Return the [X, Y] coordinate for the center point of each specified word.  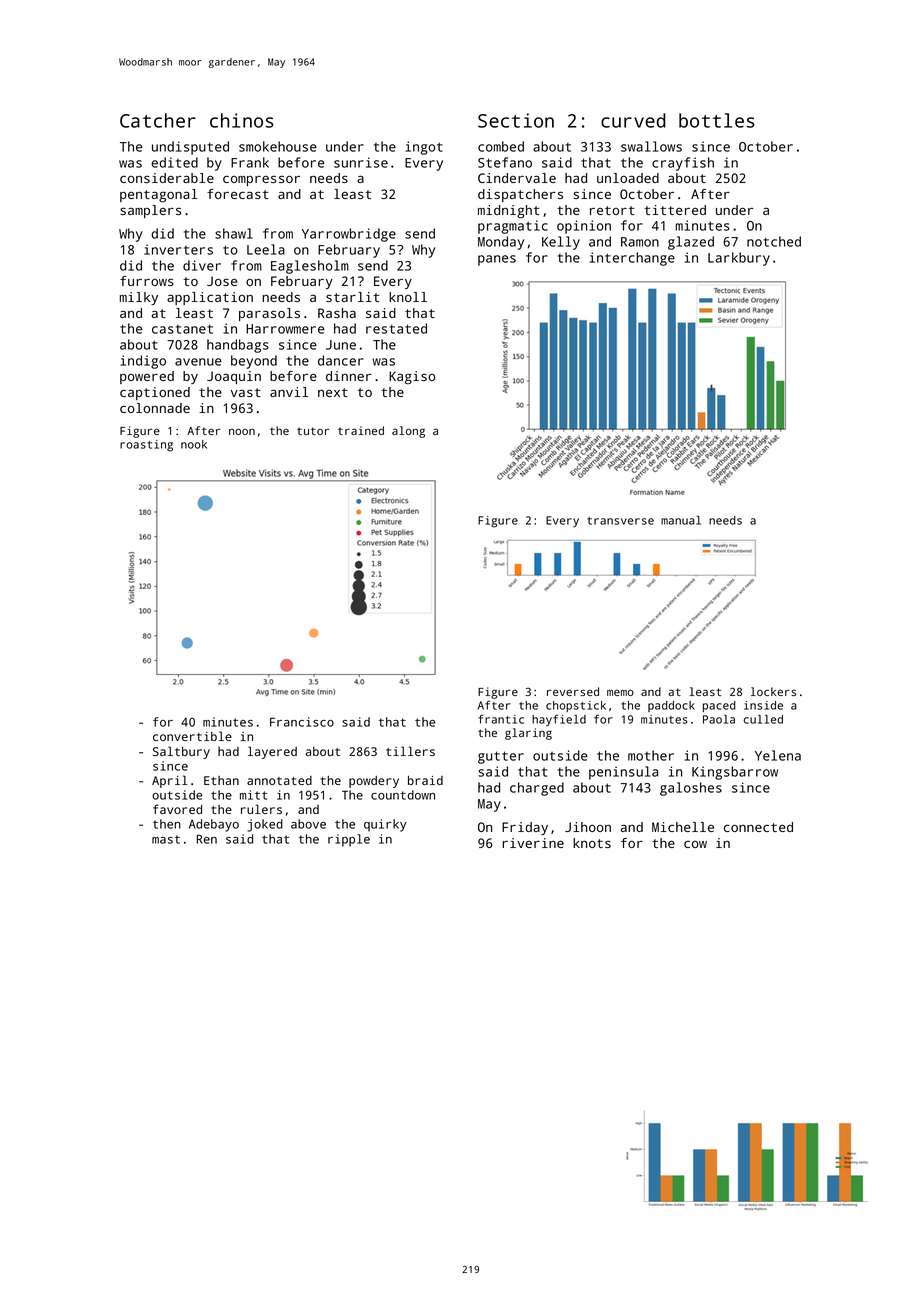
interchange [632, 259]
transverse [620, 521]
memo [620, 692]
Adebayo [214, 825]
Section [516, 120]
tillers [410, 751]
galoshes [691, 789]
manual [681, 520]
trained [361, 430]
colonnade [155, 408]
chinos [242, 120]
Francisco [302, 722]
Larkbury [739, 259]
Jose [222, 281]
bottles [717, 120]
